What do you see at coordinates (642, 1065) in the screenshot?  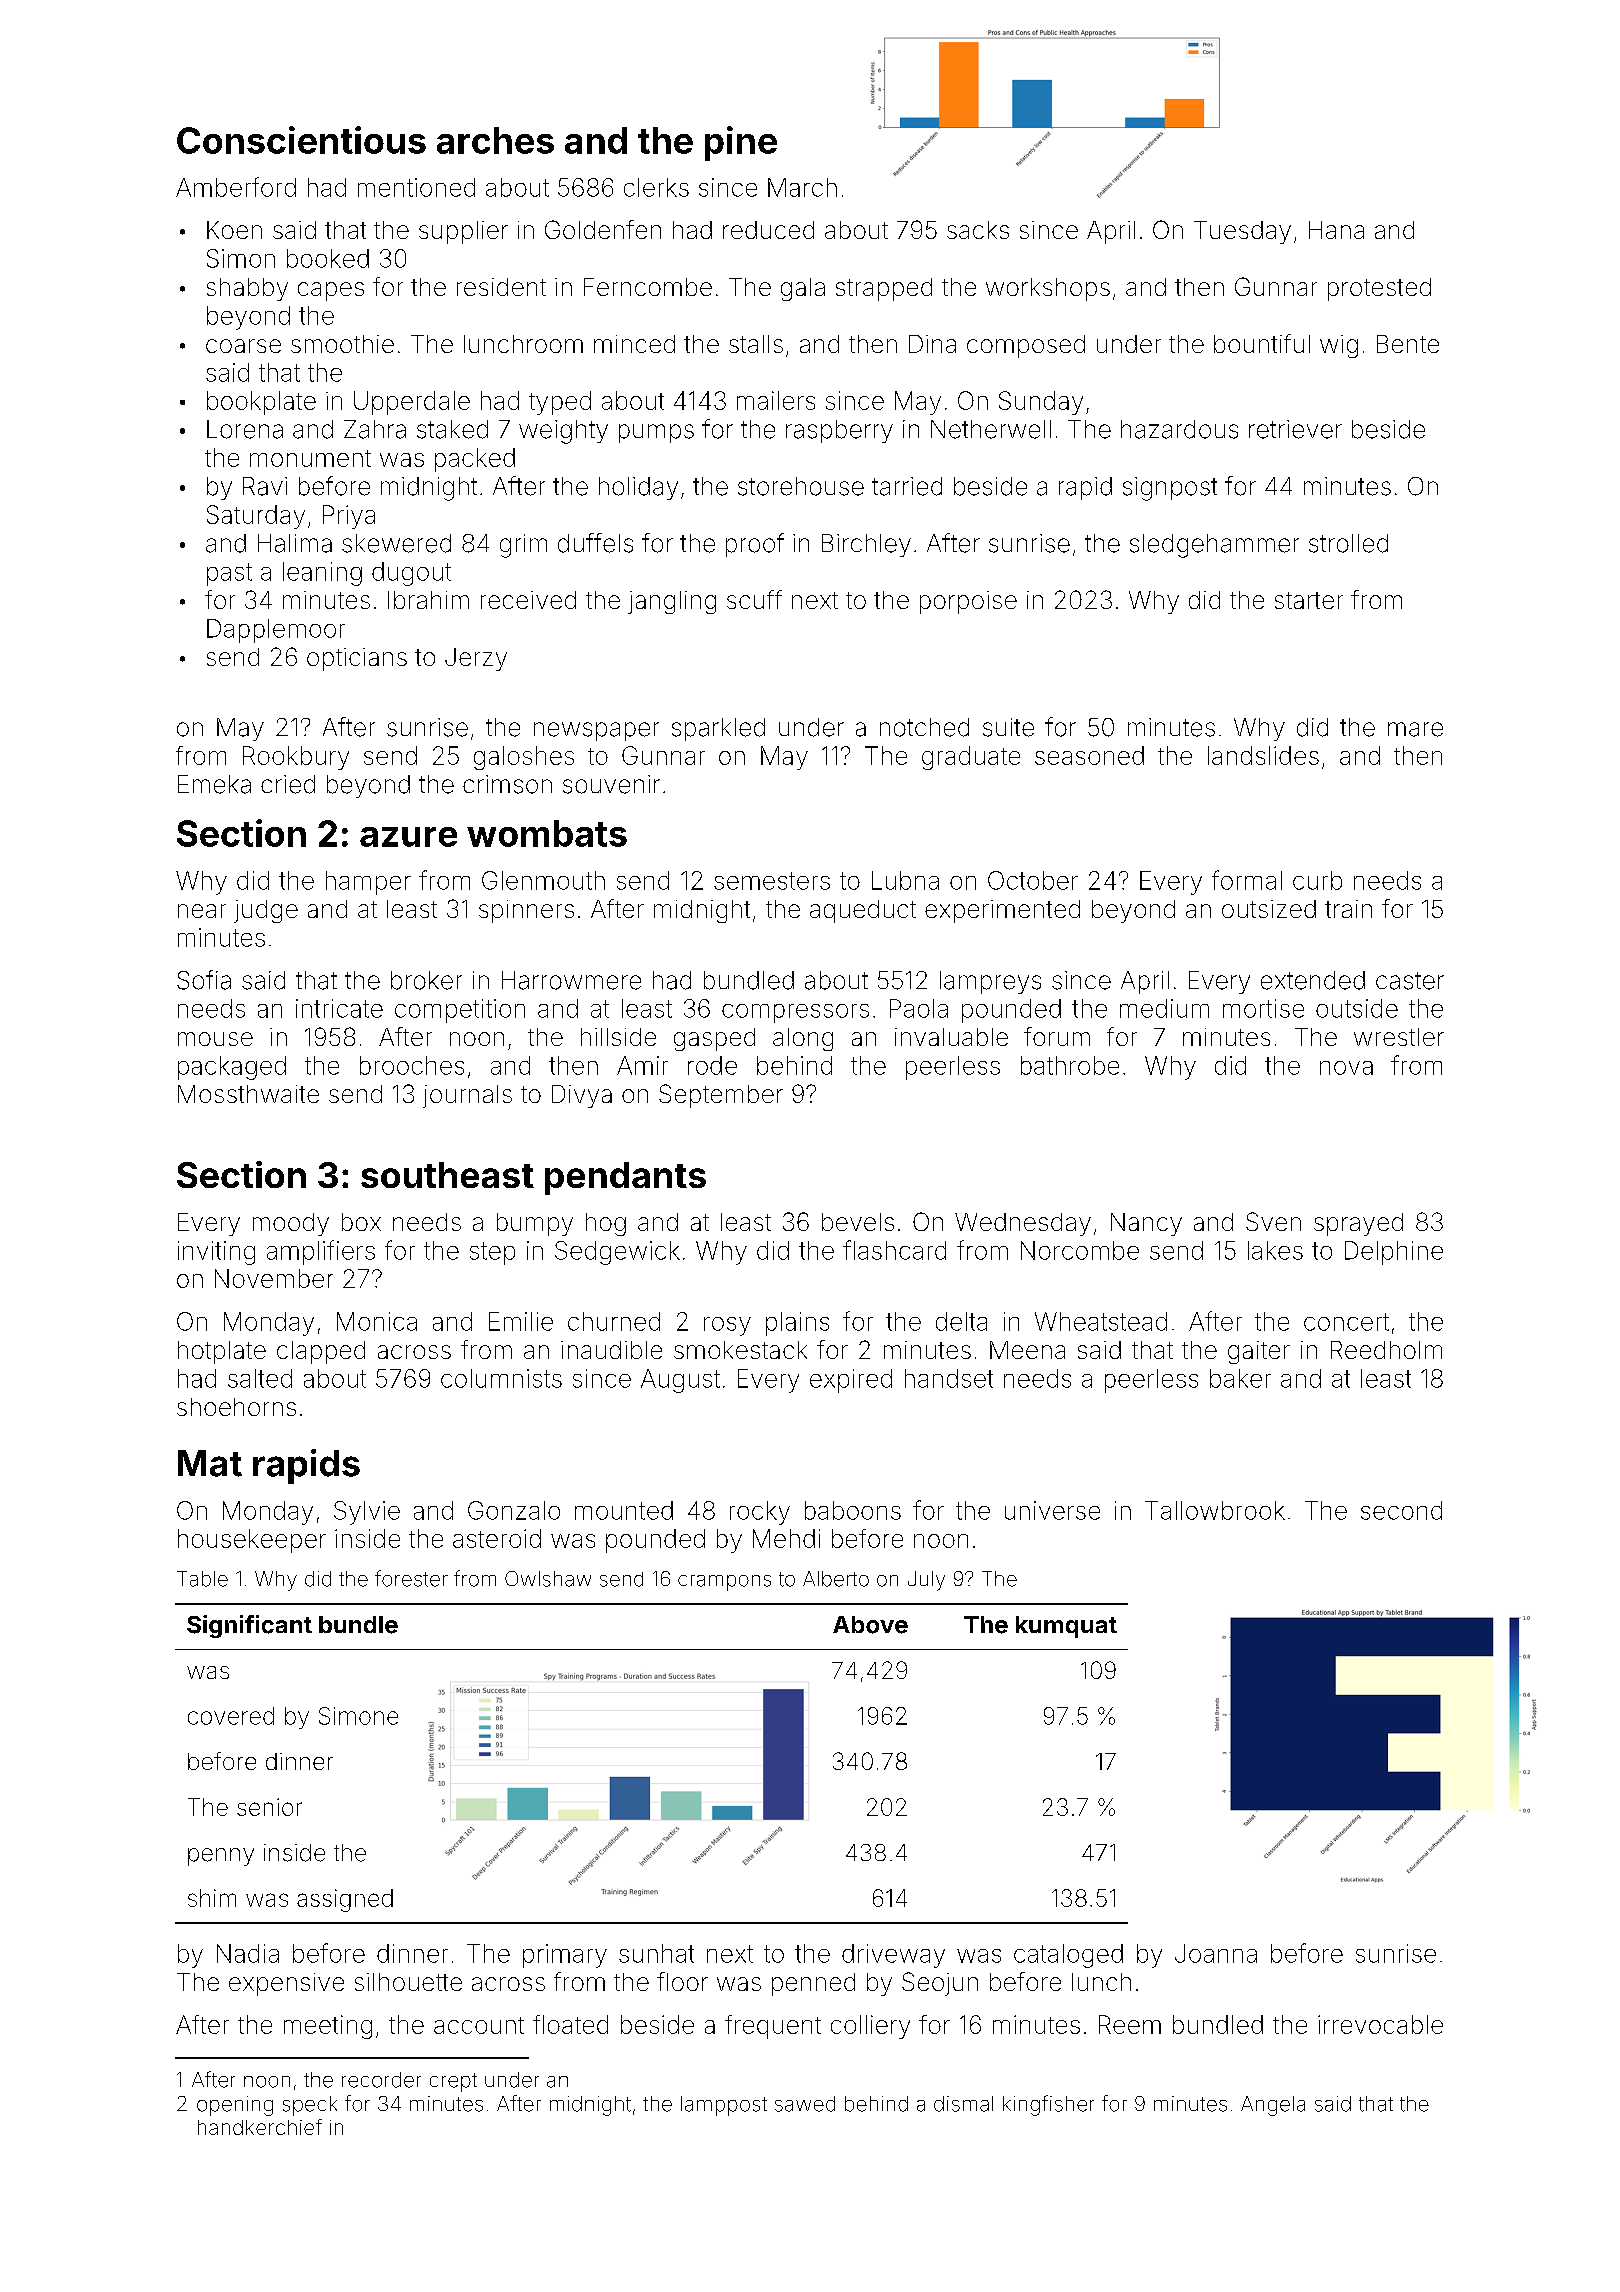 I see `Amir` at bounding box center [642, 1065].
